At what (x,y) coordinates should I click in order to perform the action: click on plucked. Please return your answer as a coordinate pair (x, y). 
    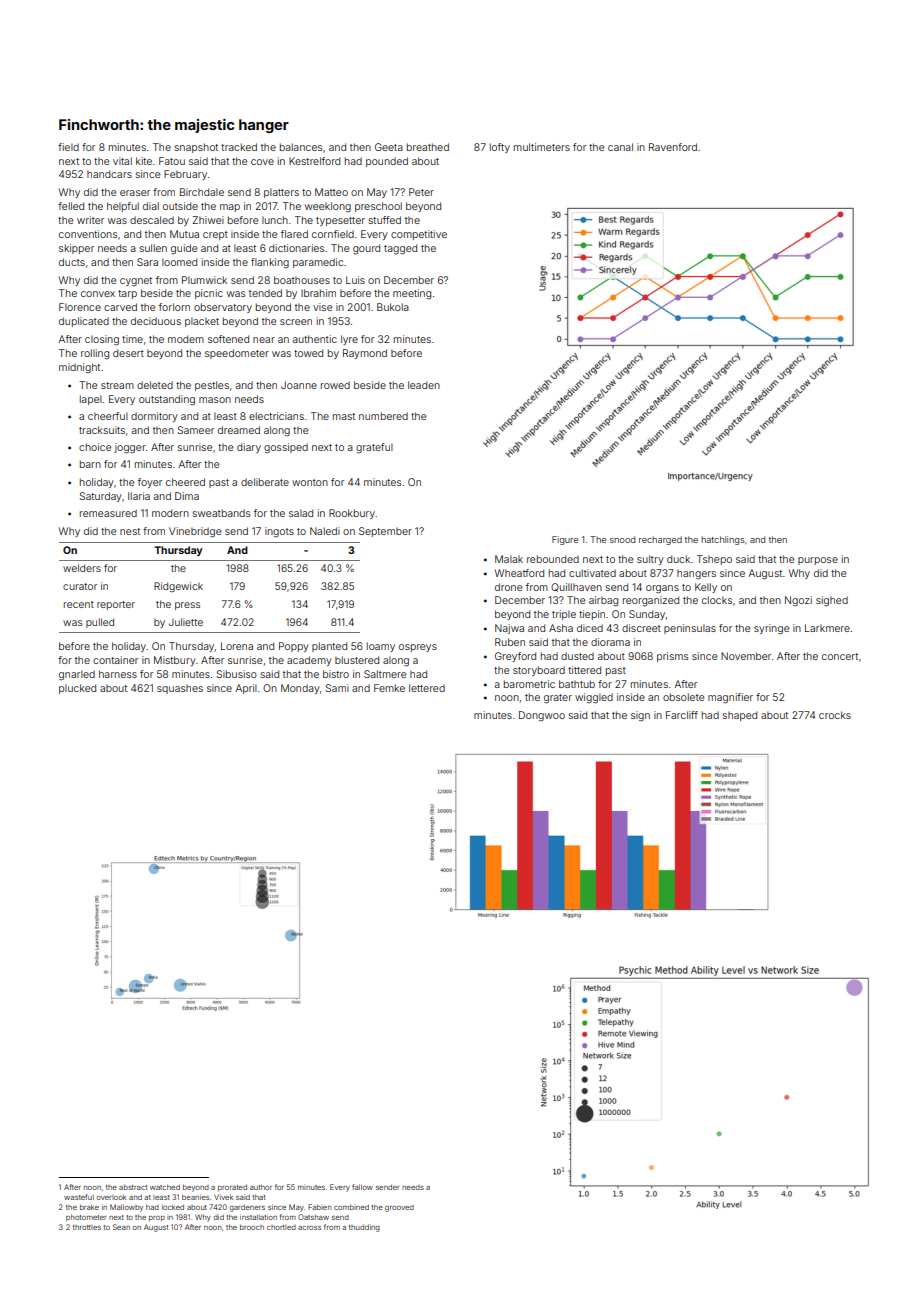
    Looking at the image, I should click on (77, 689).
